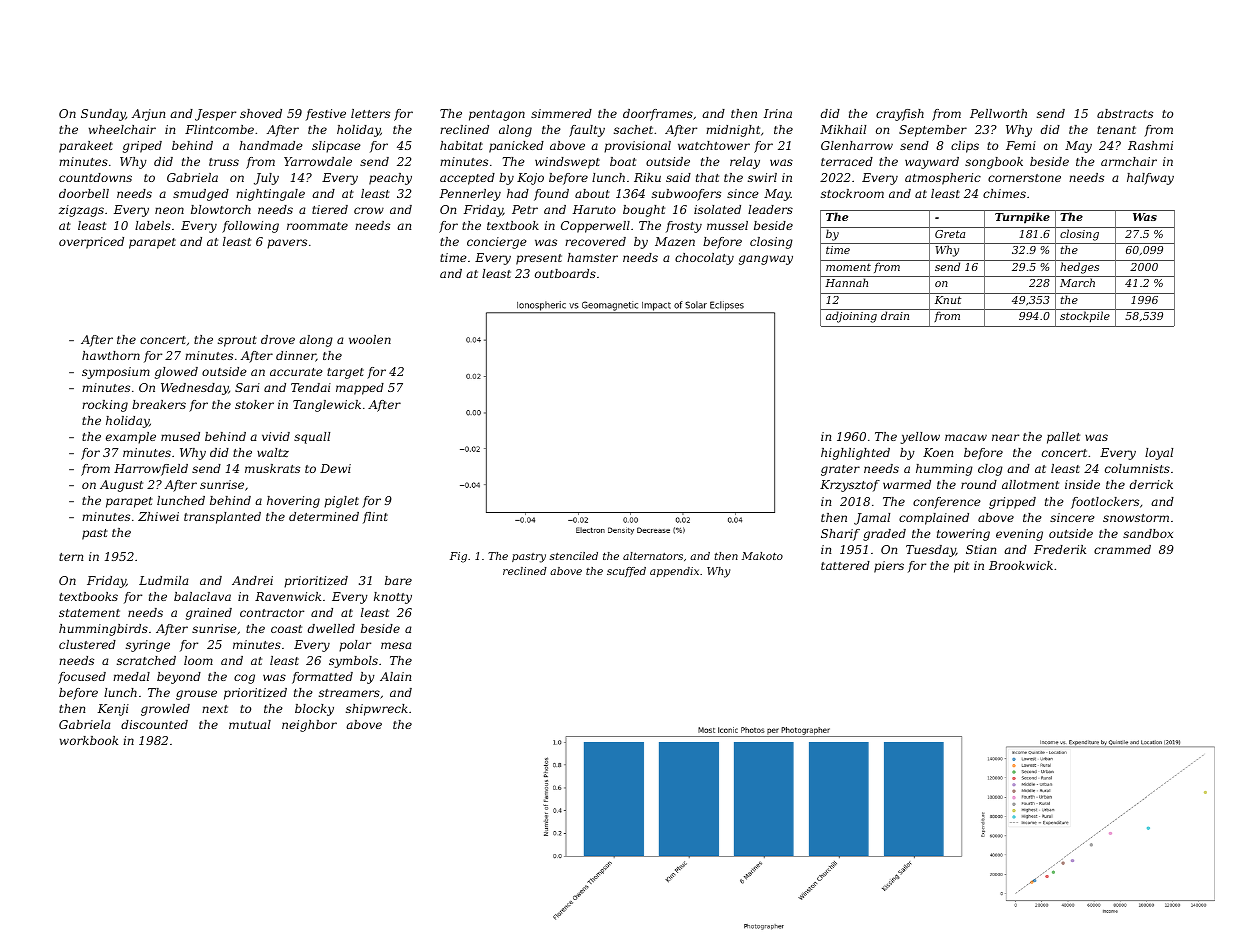  What do you see at coordinates (84, 193) in the screenshot?
I see `doorbell` at bounding box center [84, 193].
